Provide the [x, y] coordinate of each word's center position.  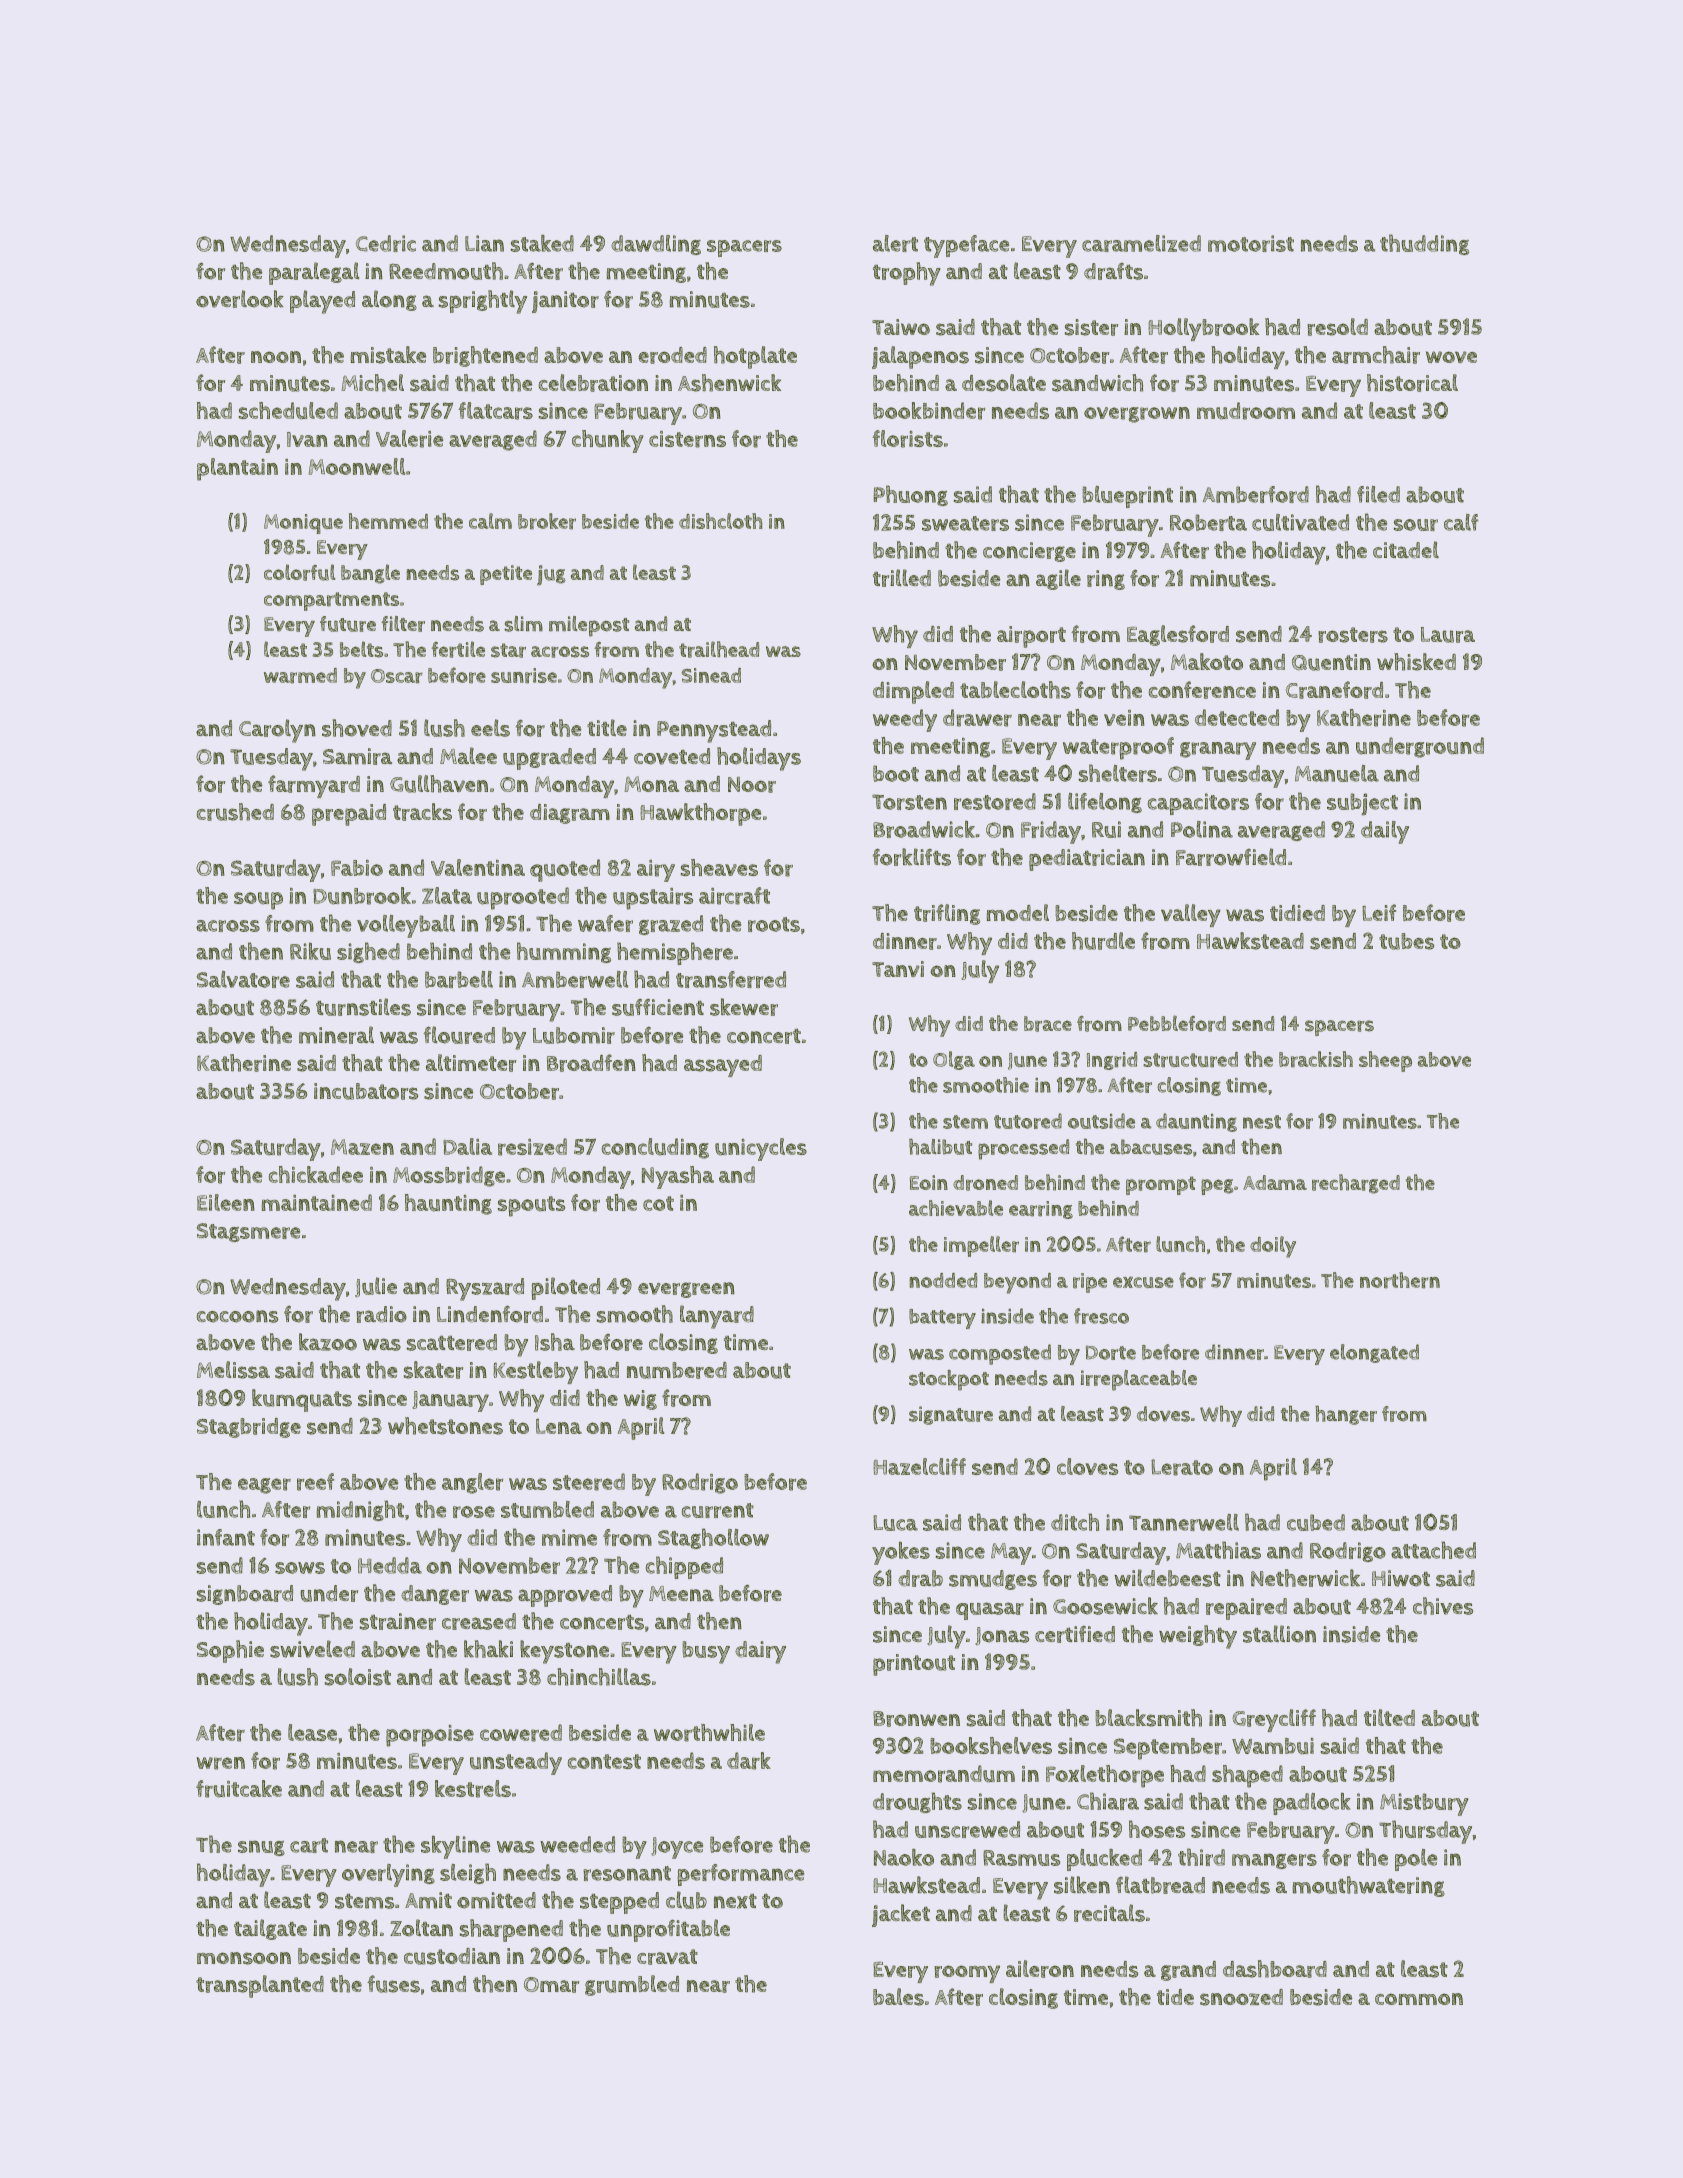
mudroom [1246, 411]
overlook [240, 299]
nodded [943, 1280]
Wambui [1273, 1746]
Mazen [362, 1147]
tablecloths [1015, 690]
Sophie [230, 1651]
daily [1385, 832]
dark [749, 1761]
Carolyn [277, 731]
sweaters [965, 523]
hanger [1346, 1415]
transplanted [260, 1986]
